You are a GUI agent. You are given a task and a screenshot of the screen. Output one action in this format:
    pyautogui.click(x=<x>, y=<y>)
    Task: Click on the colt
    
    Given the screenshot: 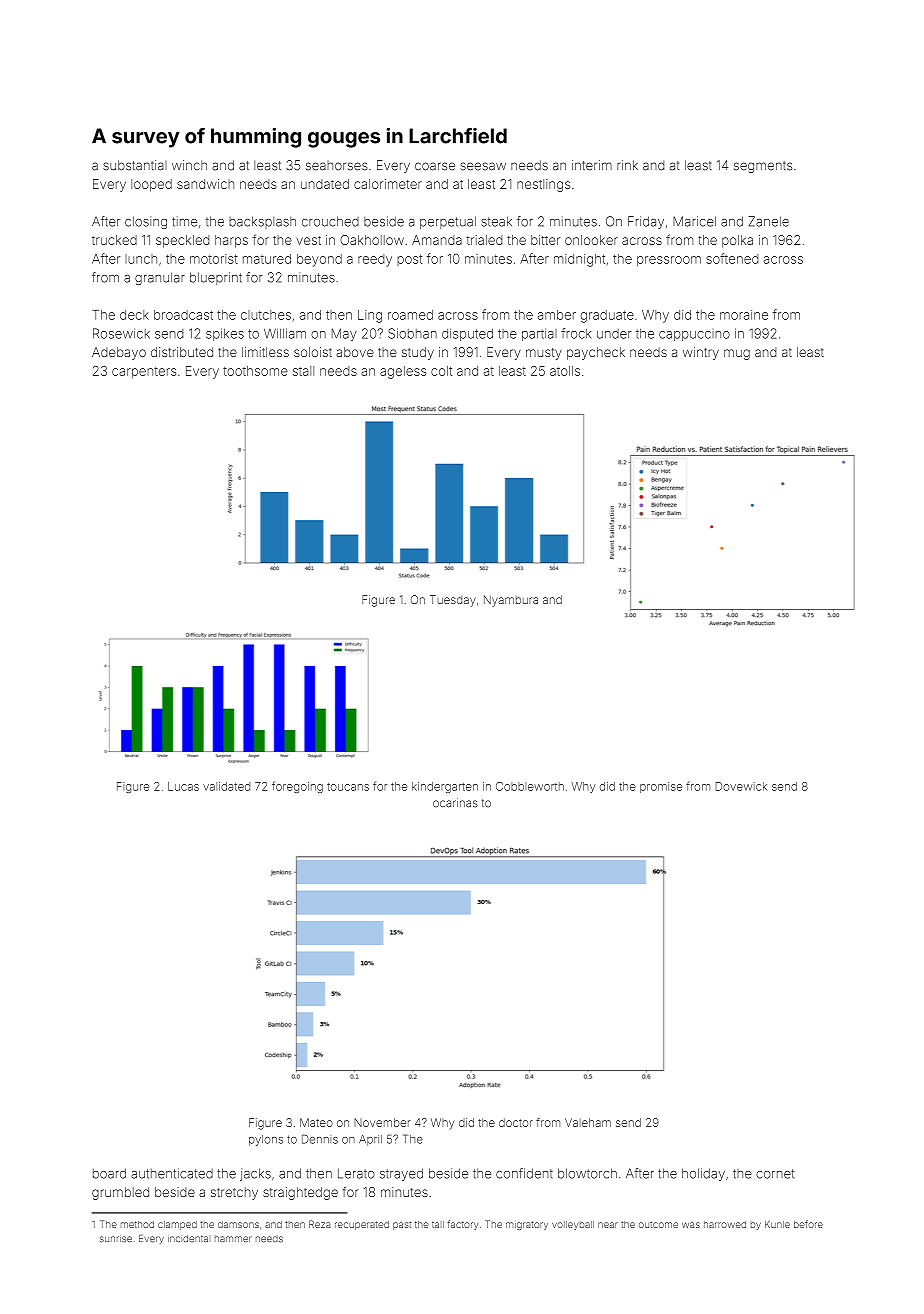 What is the action you would take?
    pyautogui.click(x=441, y=371)
